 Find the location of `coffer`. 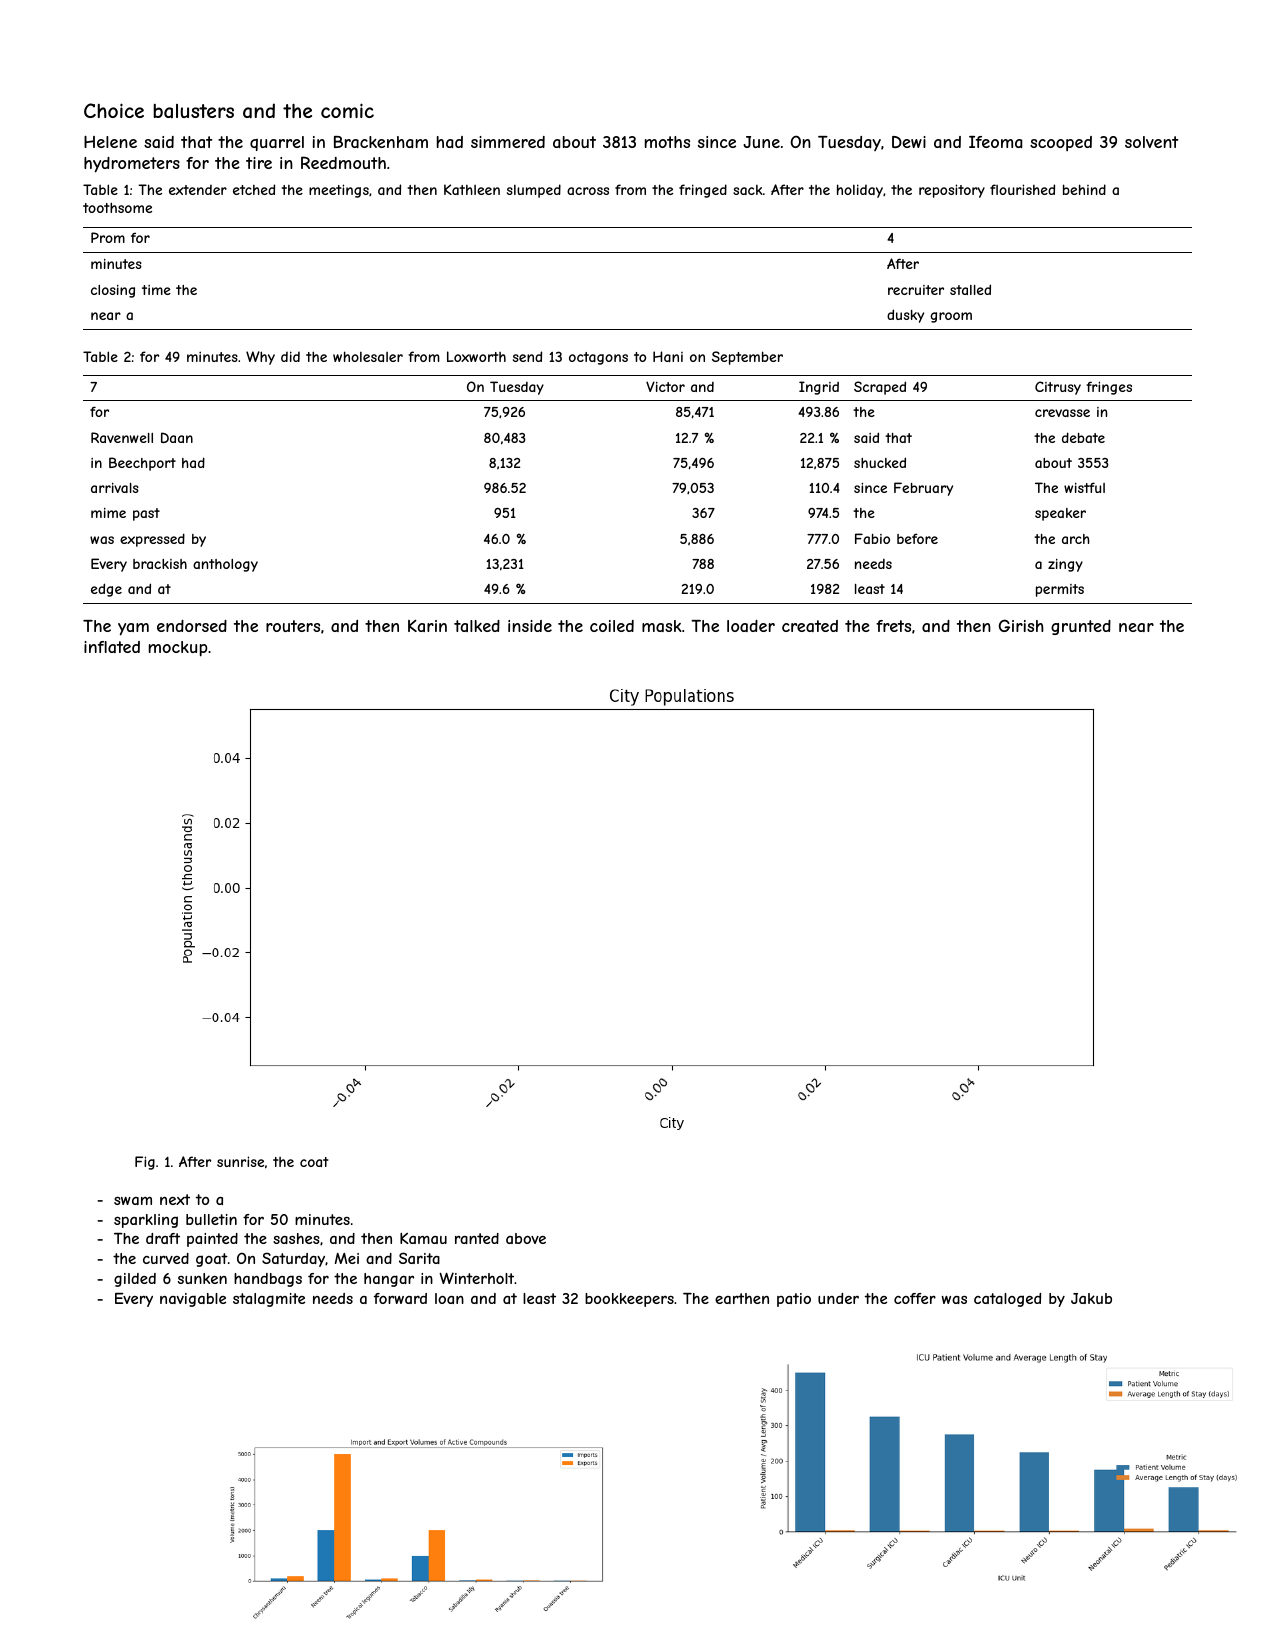

coffer is located at coordinates (915, 1298).
